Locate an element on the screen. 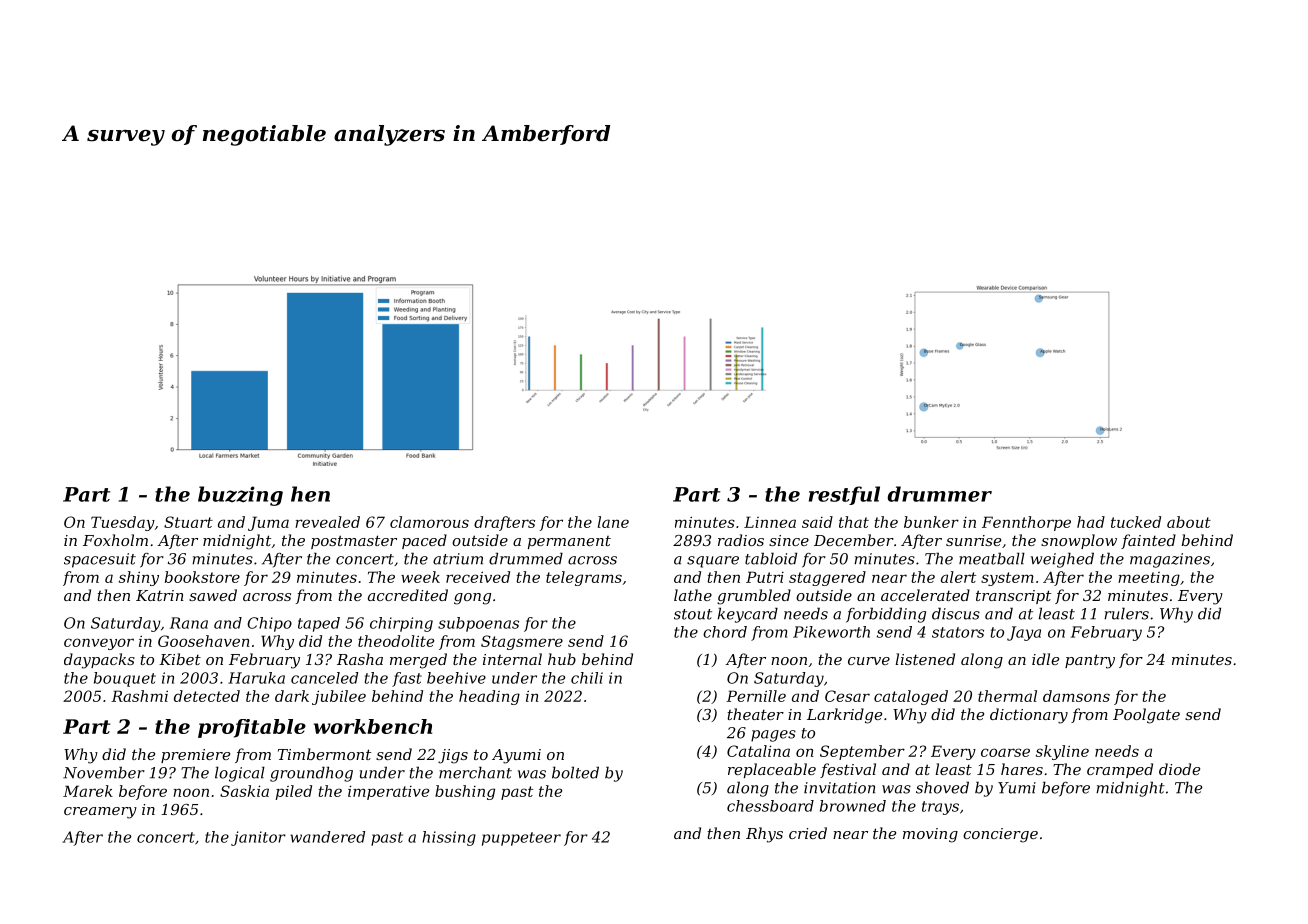  drummer is located at coordinates (940, 494).
